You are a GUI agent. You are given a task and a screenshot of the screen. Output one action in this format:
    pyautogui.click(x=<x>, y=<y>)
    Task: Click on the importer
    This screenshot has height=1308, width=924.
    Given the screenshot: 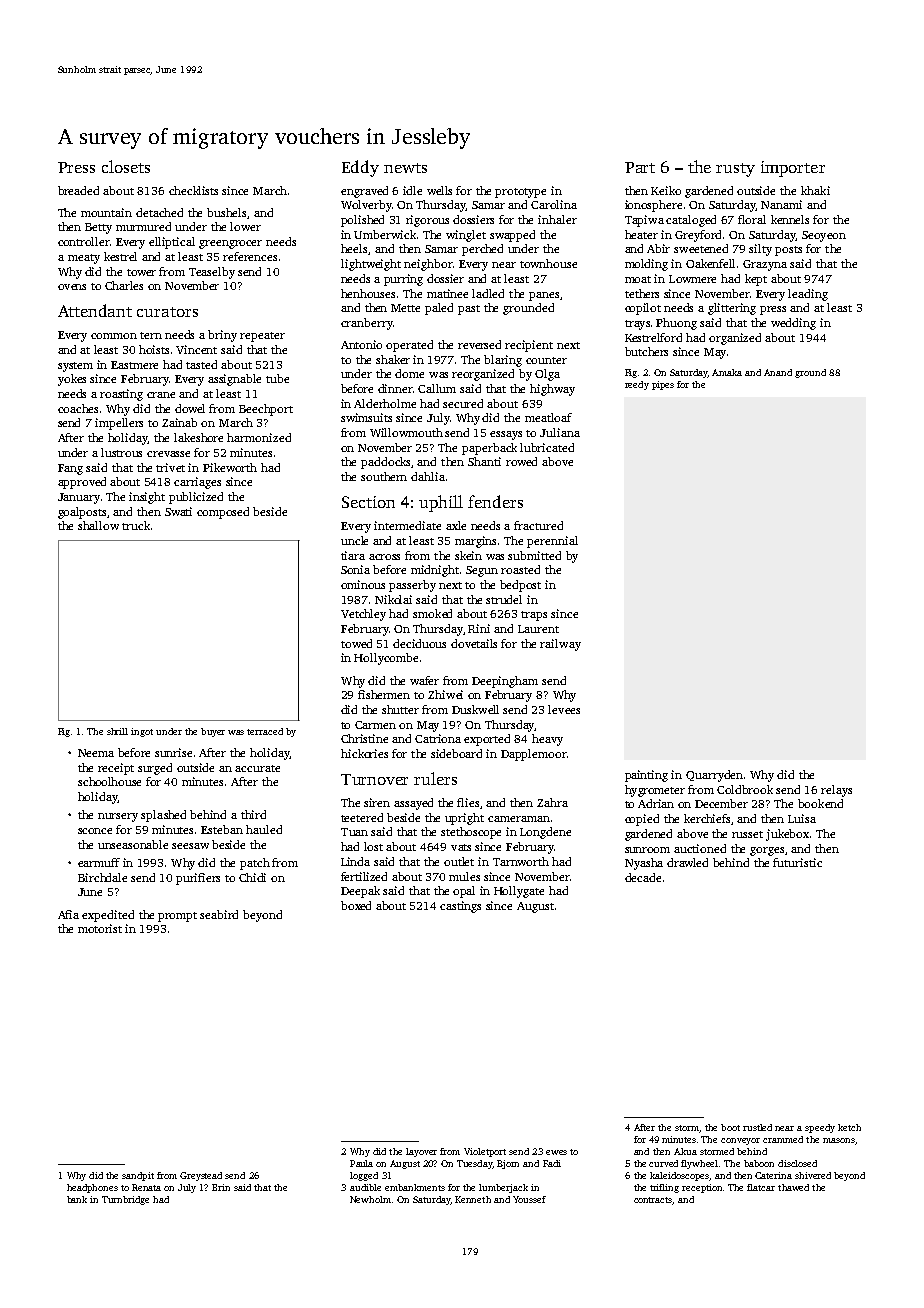 What is the action you would take?
    pyautogui.click(x=793, y=169)
